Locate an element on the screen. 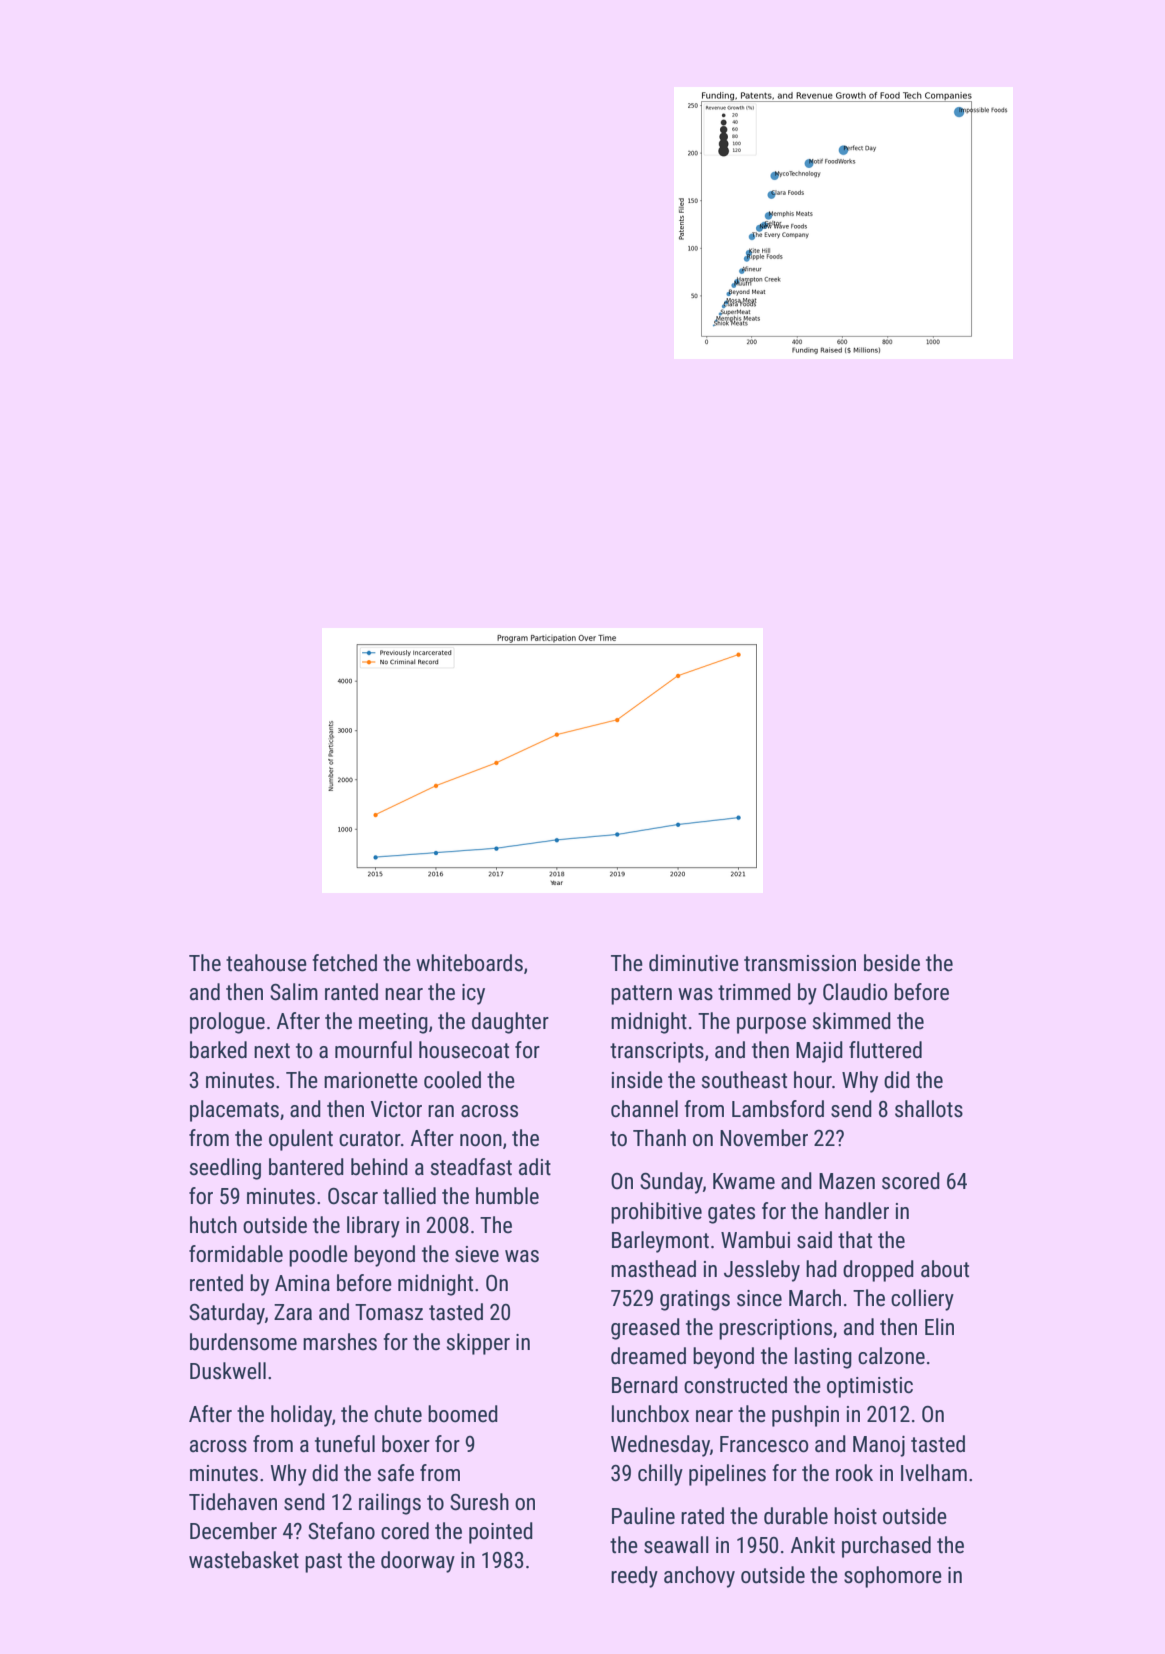 The image size is (1165, 1654). beside is located at coordinates (892, 963).
